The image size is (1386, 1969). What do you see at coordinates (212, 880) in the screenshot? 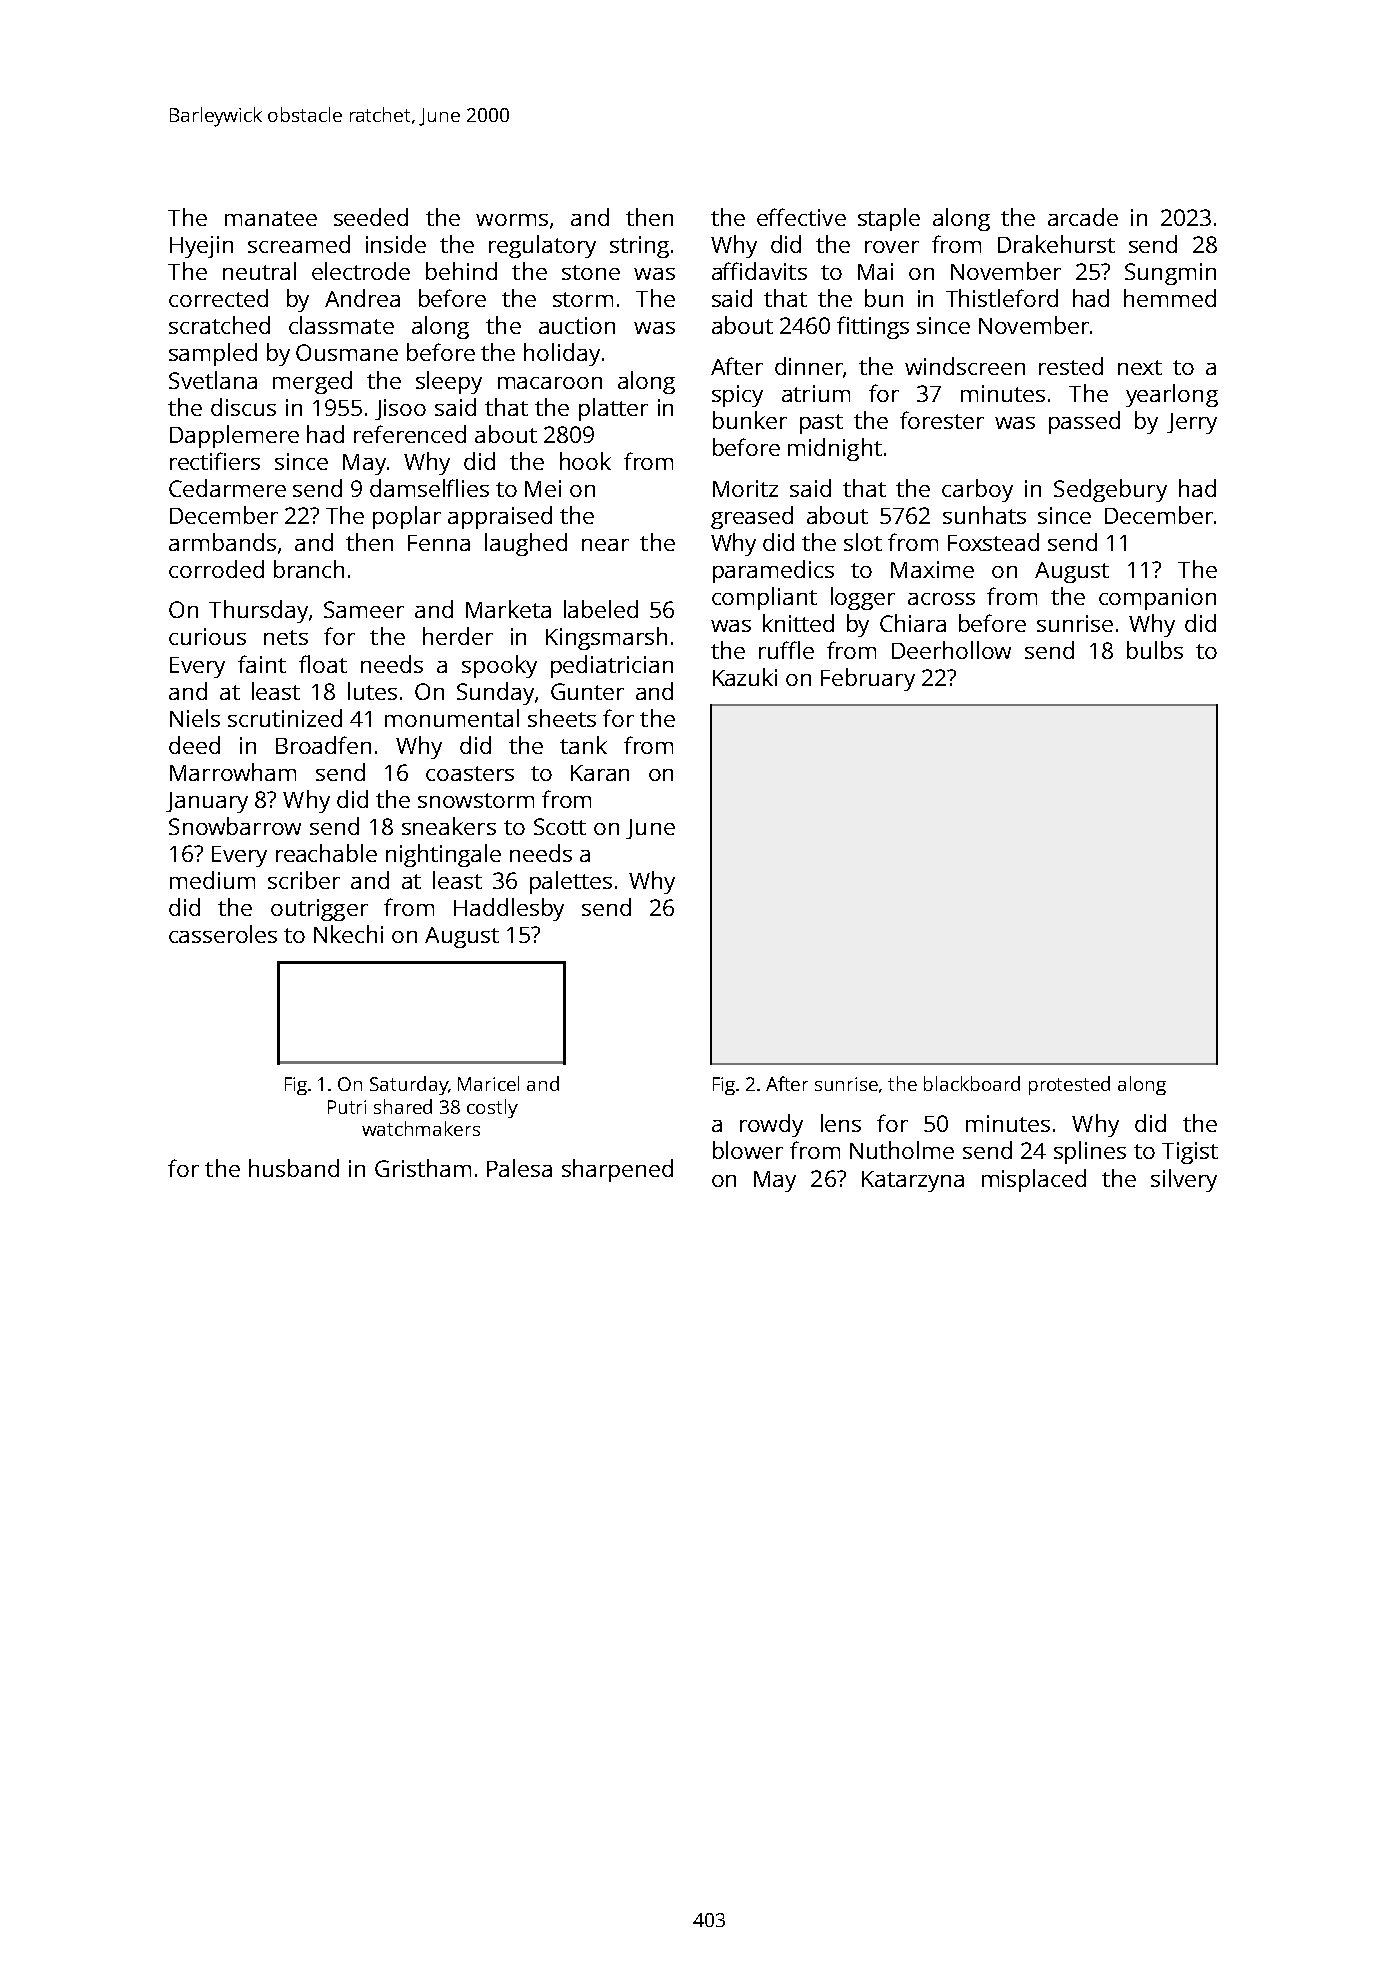
I see `medium` at bounding box center [212, 880].
